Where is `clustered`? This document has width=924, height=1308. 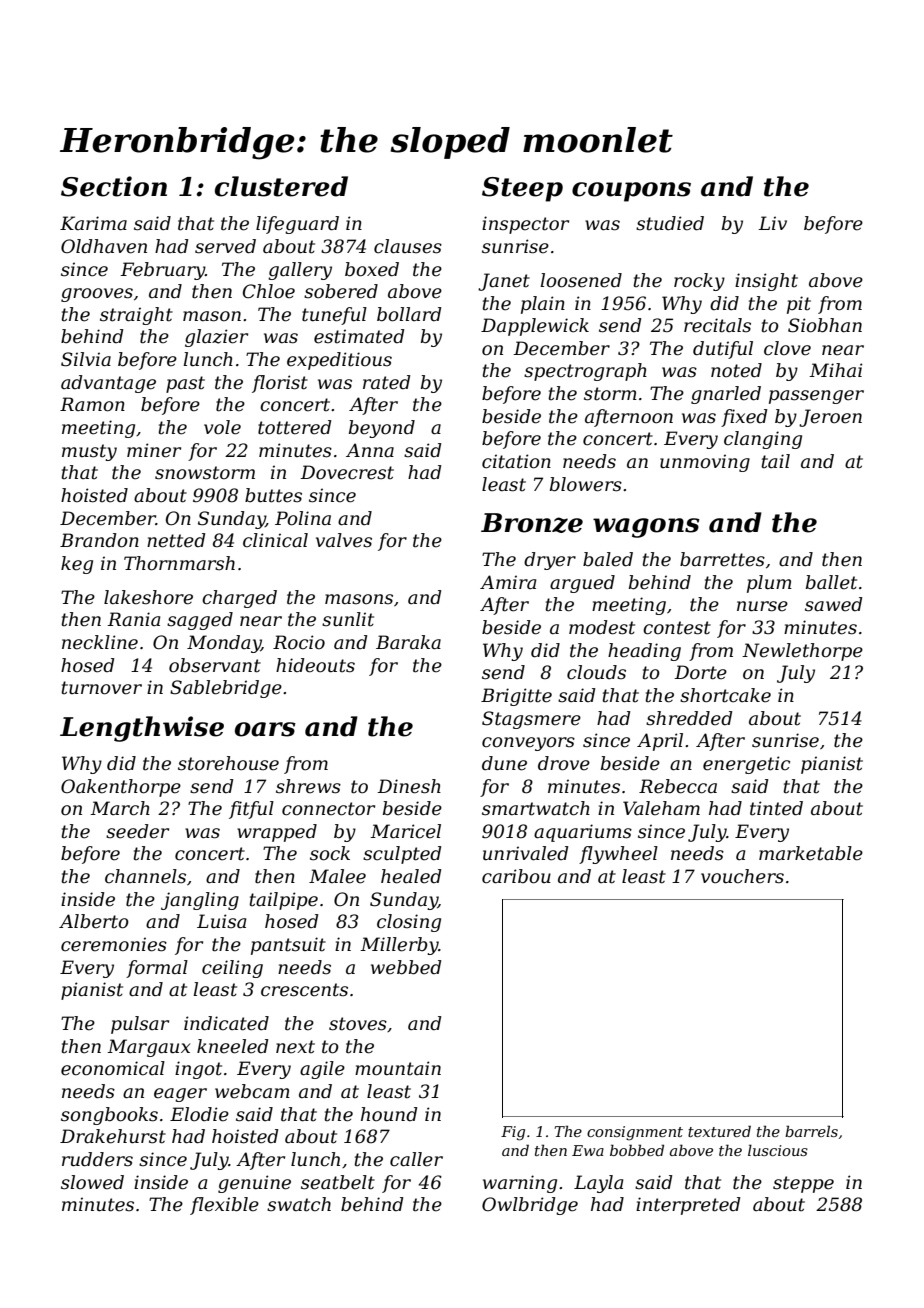
clustered is located at coordinates (281, 186).
